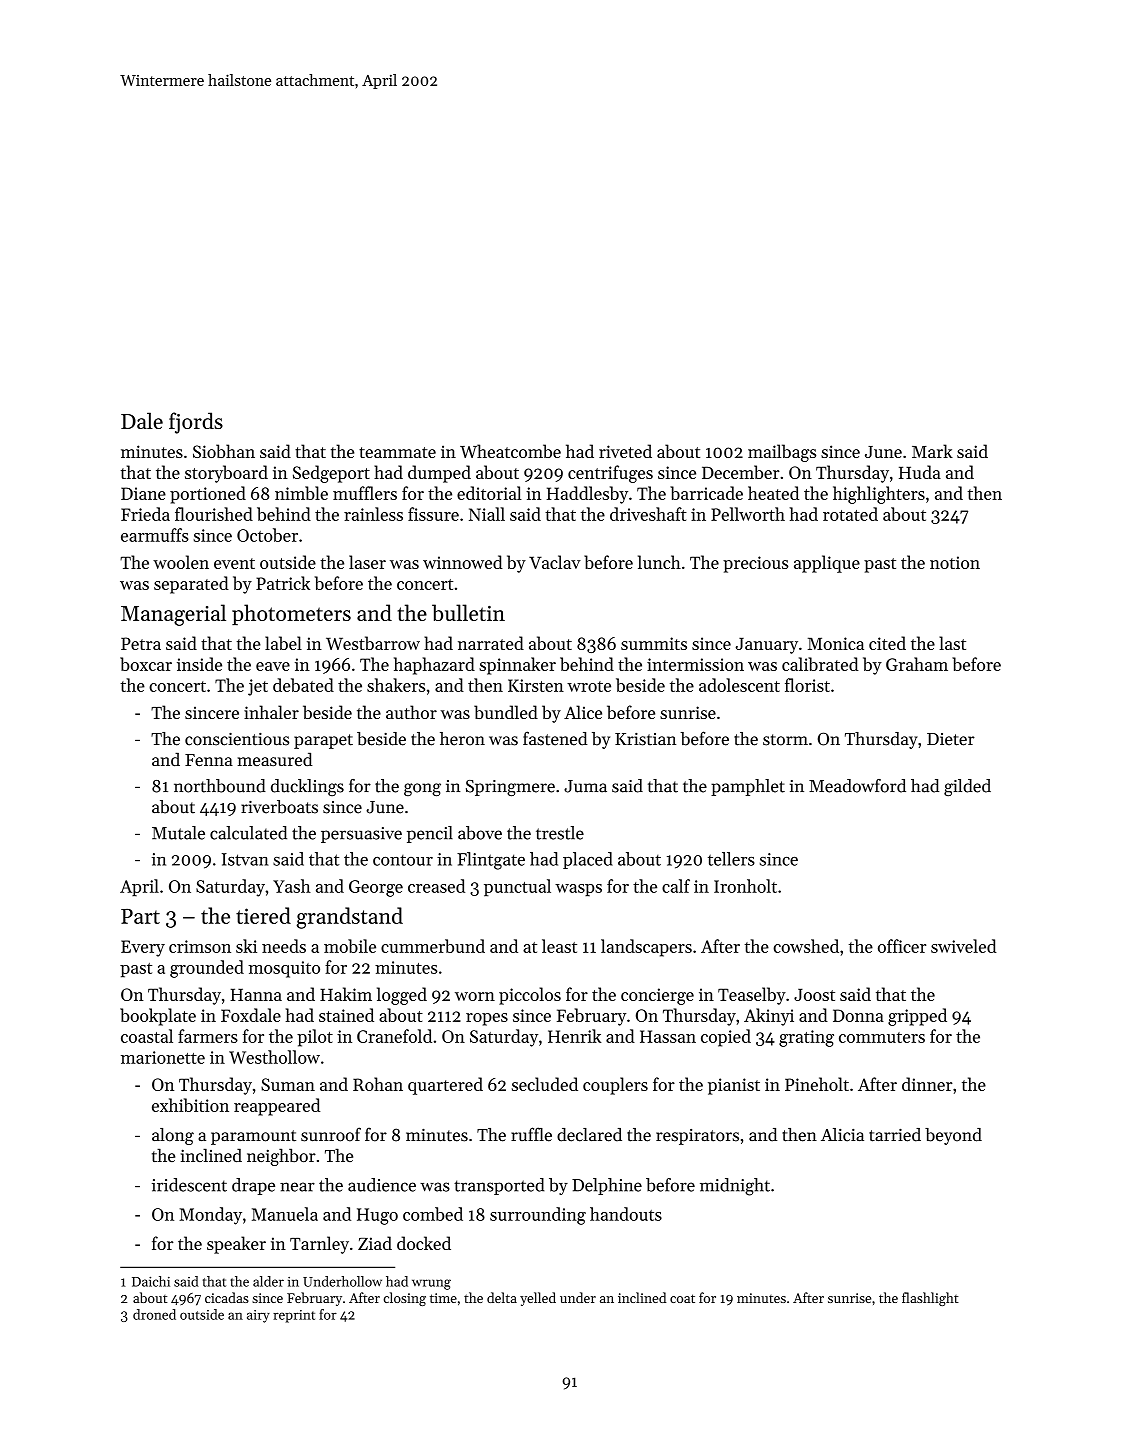 Image resolution: width=1124 pixels, height=1454 pixels. I want to click on bookplate, so click(158, 1017).
